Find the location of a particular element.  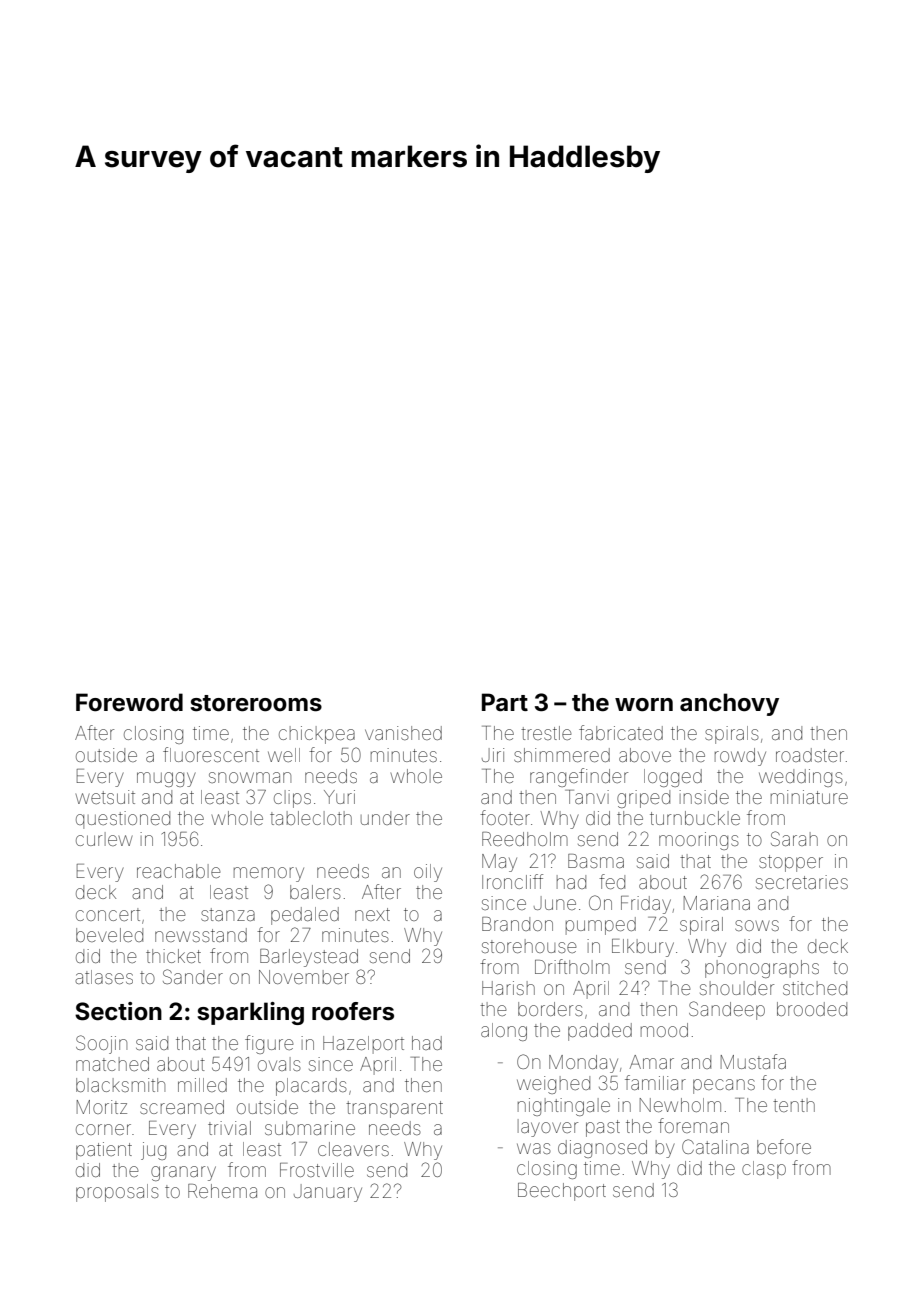

along is located at coordinates (504, 1032).
